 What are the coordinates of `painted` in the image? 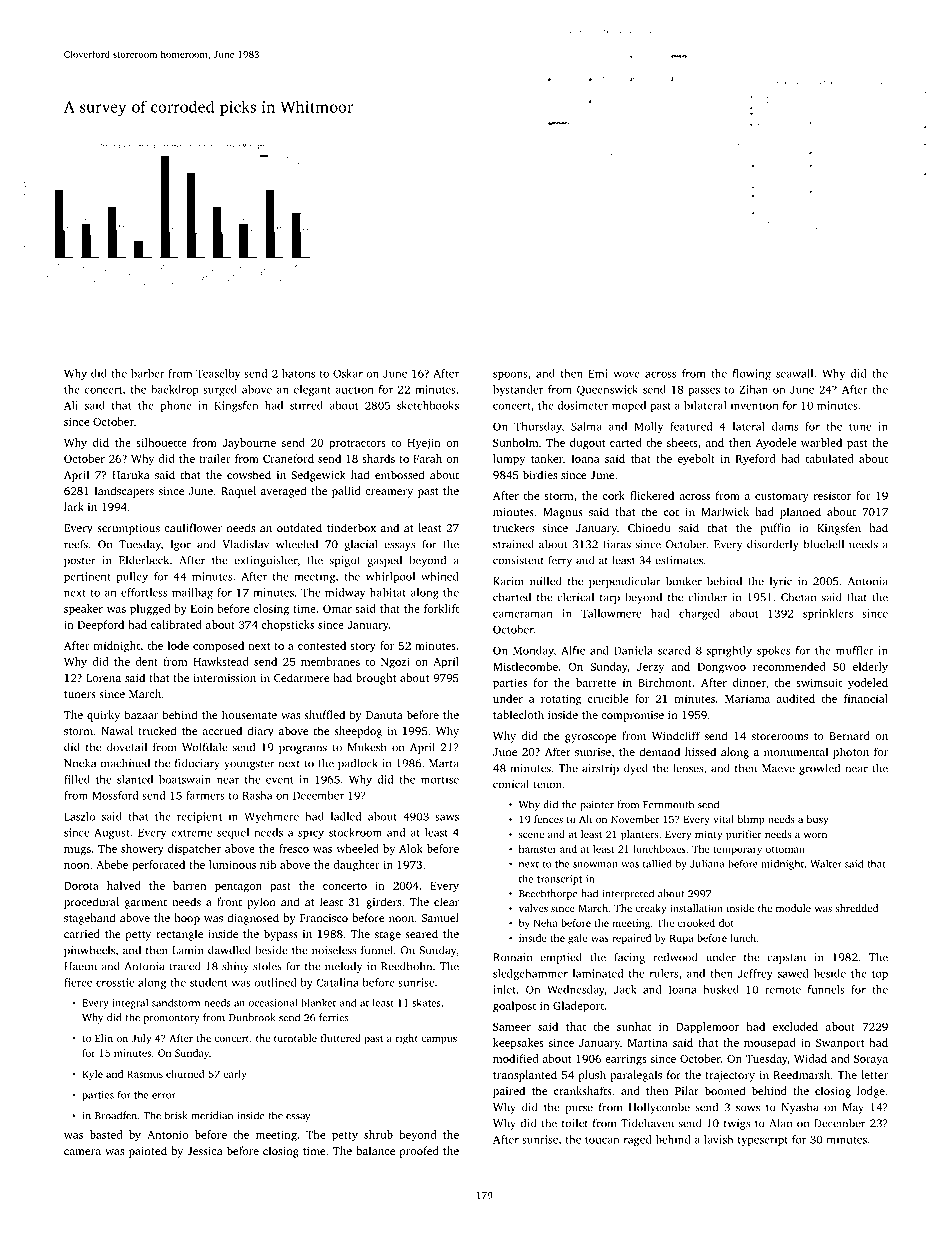 It's located at (148, 1152).
